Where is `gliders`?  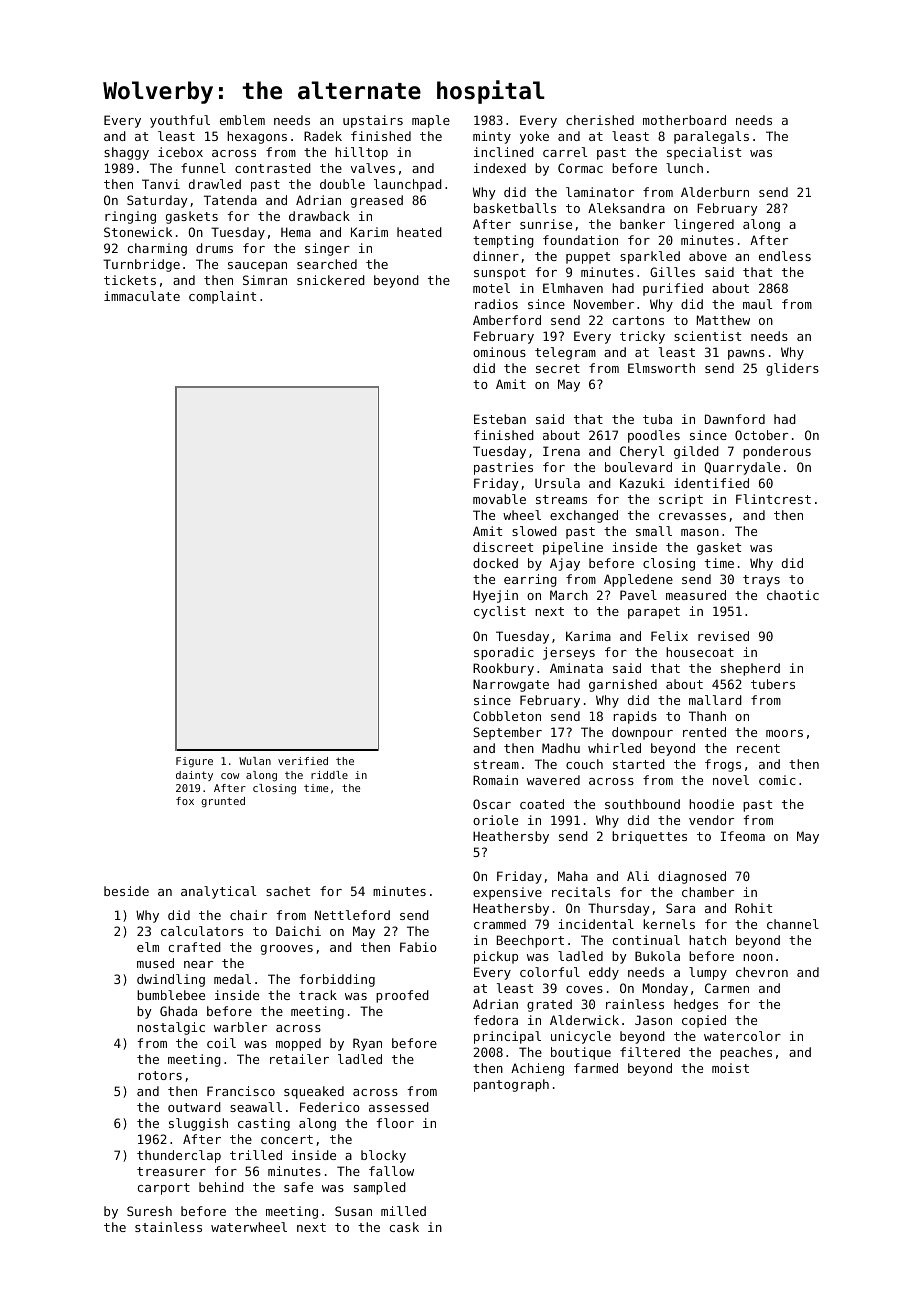
gliders is located at coordinates (792, 369).
